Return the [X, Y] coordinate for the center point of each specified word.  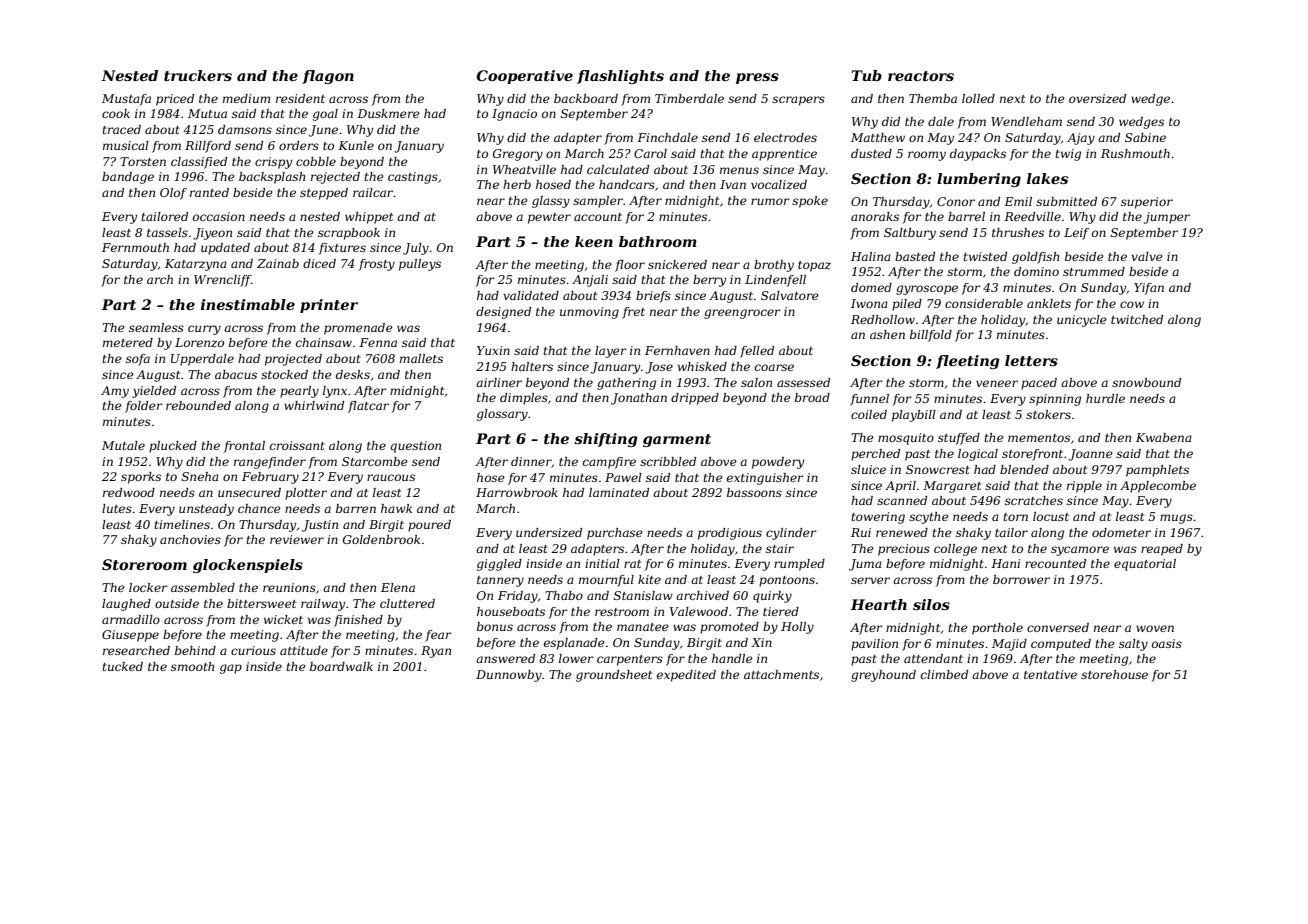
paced [1039, 384]
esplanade [574, 644]
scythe [929, 518]
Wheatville [524, 169]
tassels [167, 232]
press [757, 78]
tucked [122, 666]
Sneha [200, 476]
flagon [328, 77]
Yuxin [493, 350]
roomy [927, 156]
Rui [861, 532]
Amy [115, 392]
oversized [1097, 98]
